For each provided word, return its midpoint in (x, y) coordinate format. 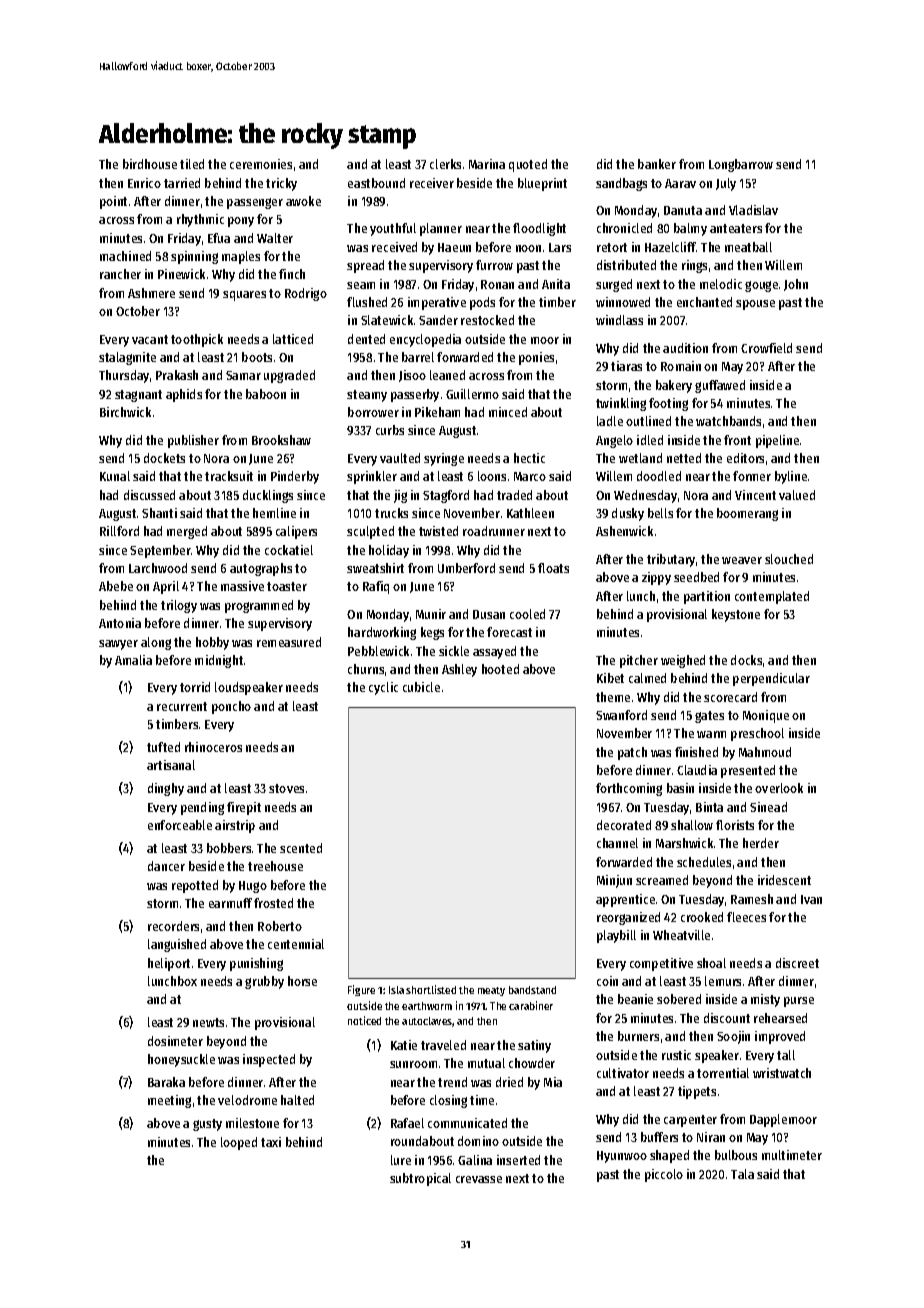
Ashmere (151, 293)
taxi (271, 1142)
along (156, 643)
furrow (494, 265)
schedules (704, 862)
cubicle (421, 687)
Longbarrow (741, 165)
